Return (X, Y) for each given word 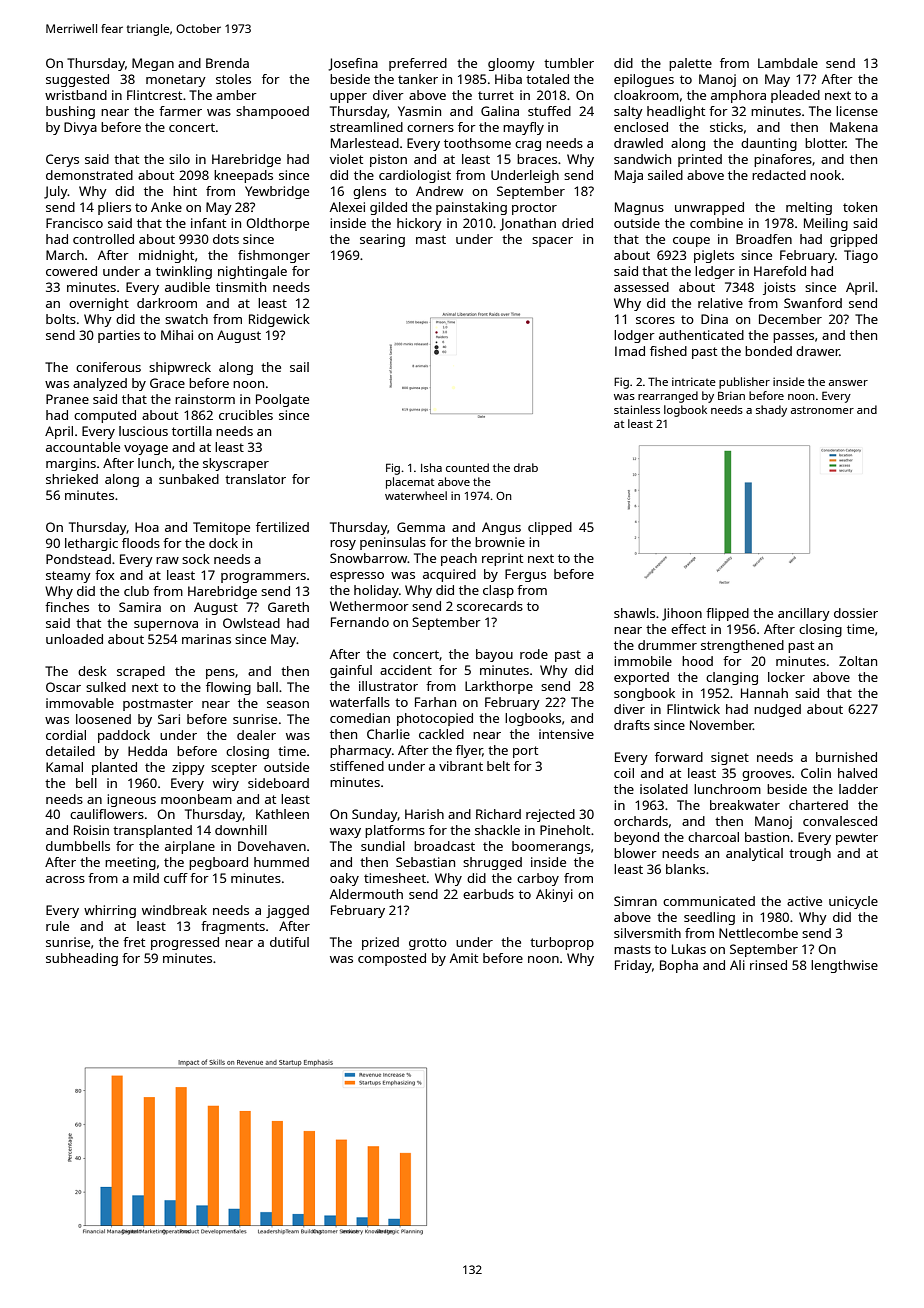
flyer (469, 751)
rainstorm (205, 399)
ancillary (804, 614)
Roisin (91, 830)
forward (679, 757)
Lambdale (788, 63)
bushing (70, 112)
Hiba (508, 79)
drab (526, 467)
